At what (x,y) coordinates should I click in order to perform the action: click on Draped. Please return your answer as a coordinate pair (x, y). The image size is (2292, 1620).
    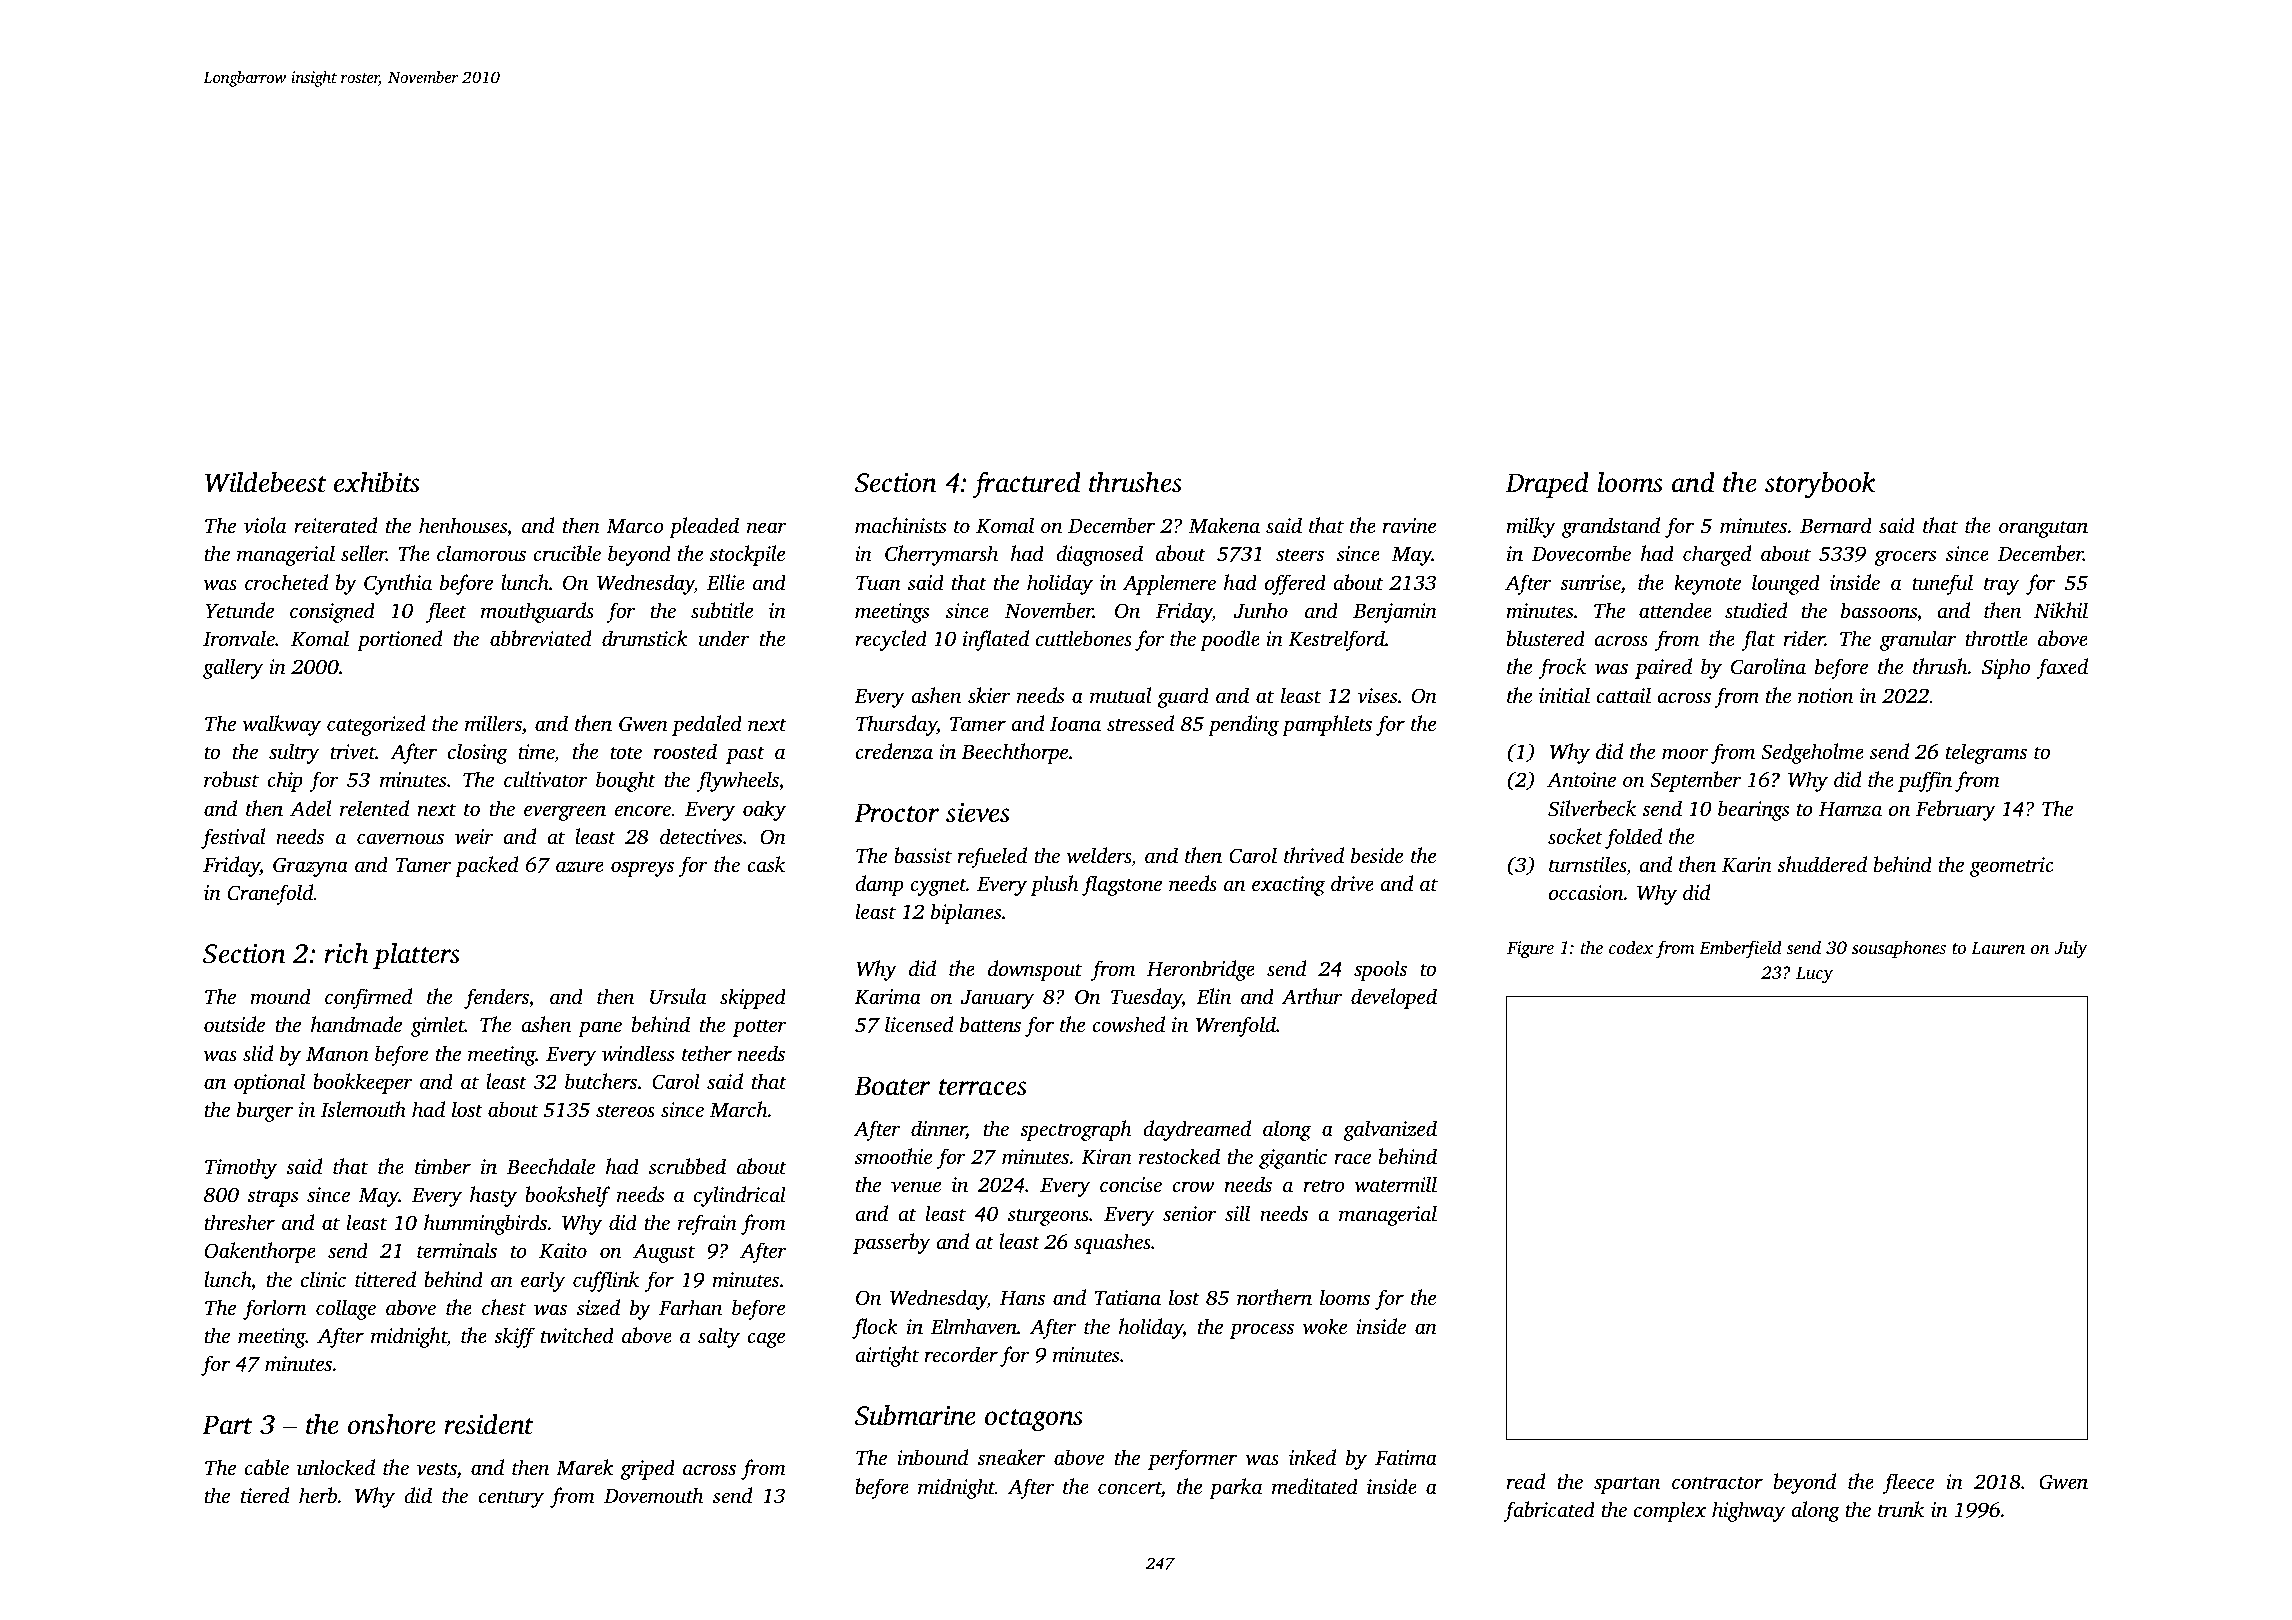
    Looking at the image, I should click on (1547, 485).
